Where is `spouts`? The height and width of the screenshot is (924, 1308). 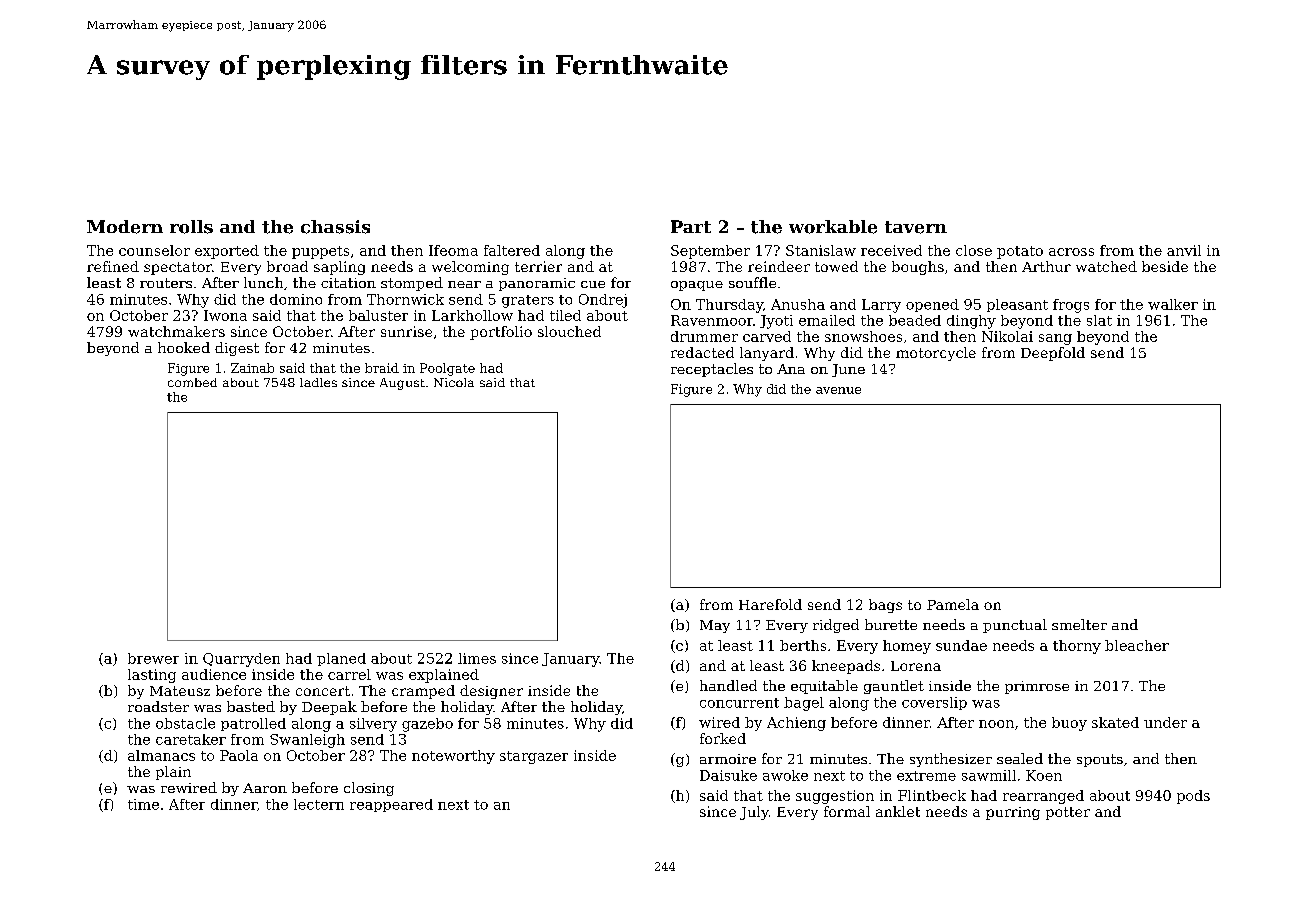 spouts is located at coordinates (1100, 760).
